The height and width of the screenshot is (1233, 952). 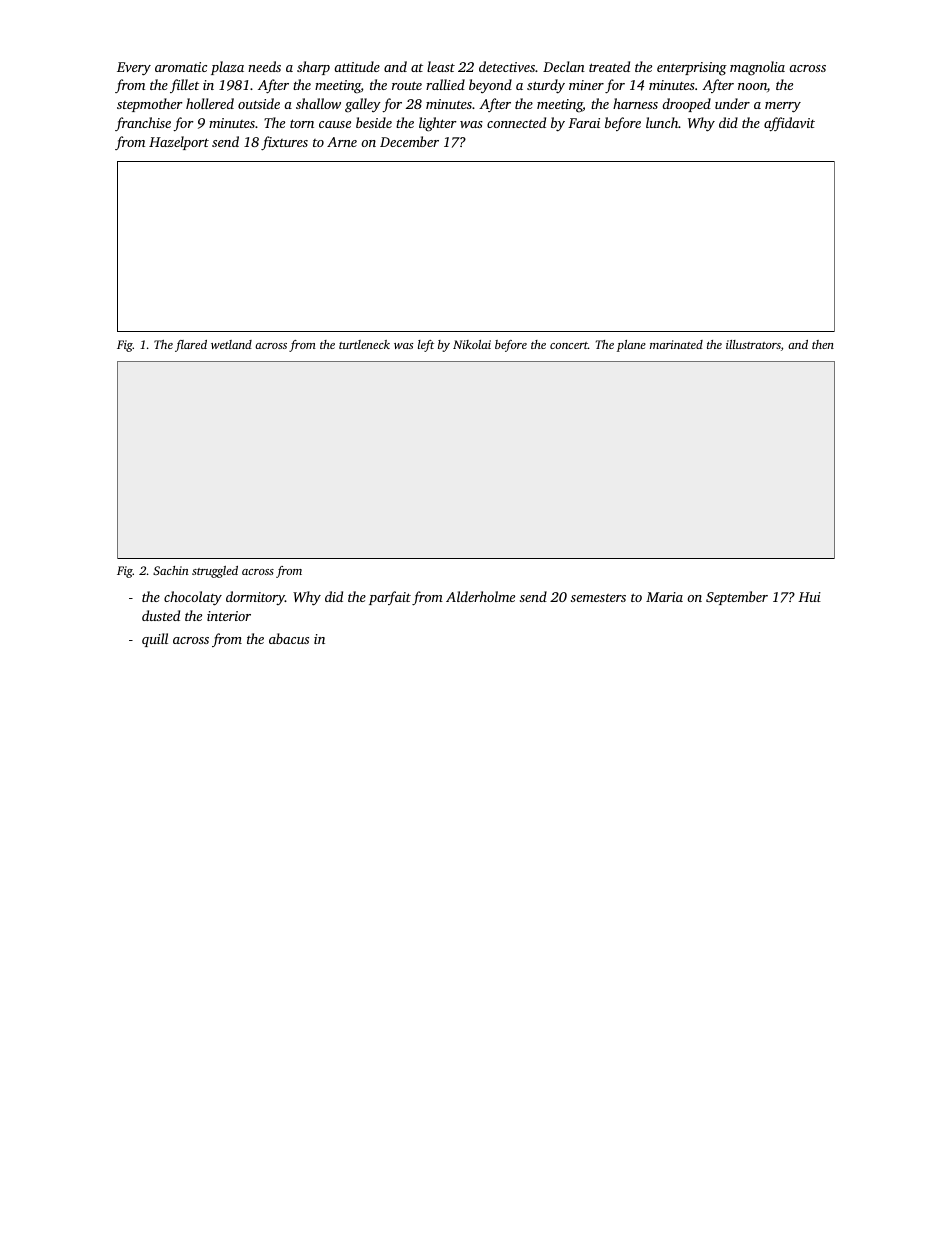 I want to click on December, so click(x=409, y=141).
